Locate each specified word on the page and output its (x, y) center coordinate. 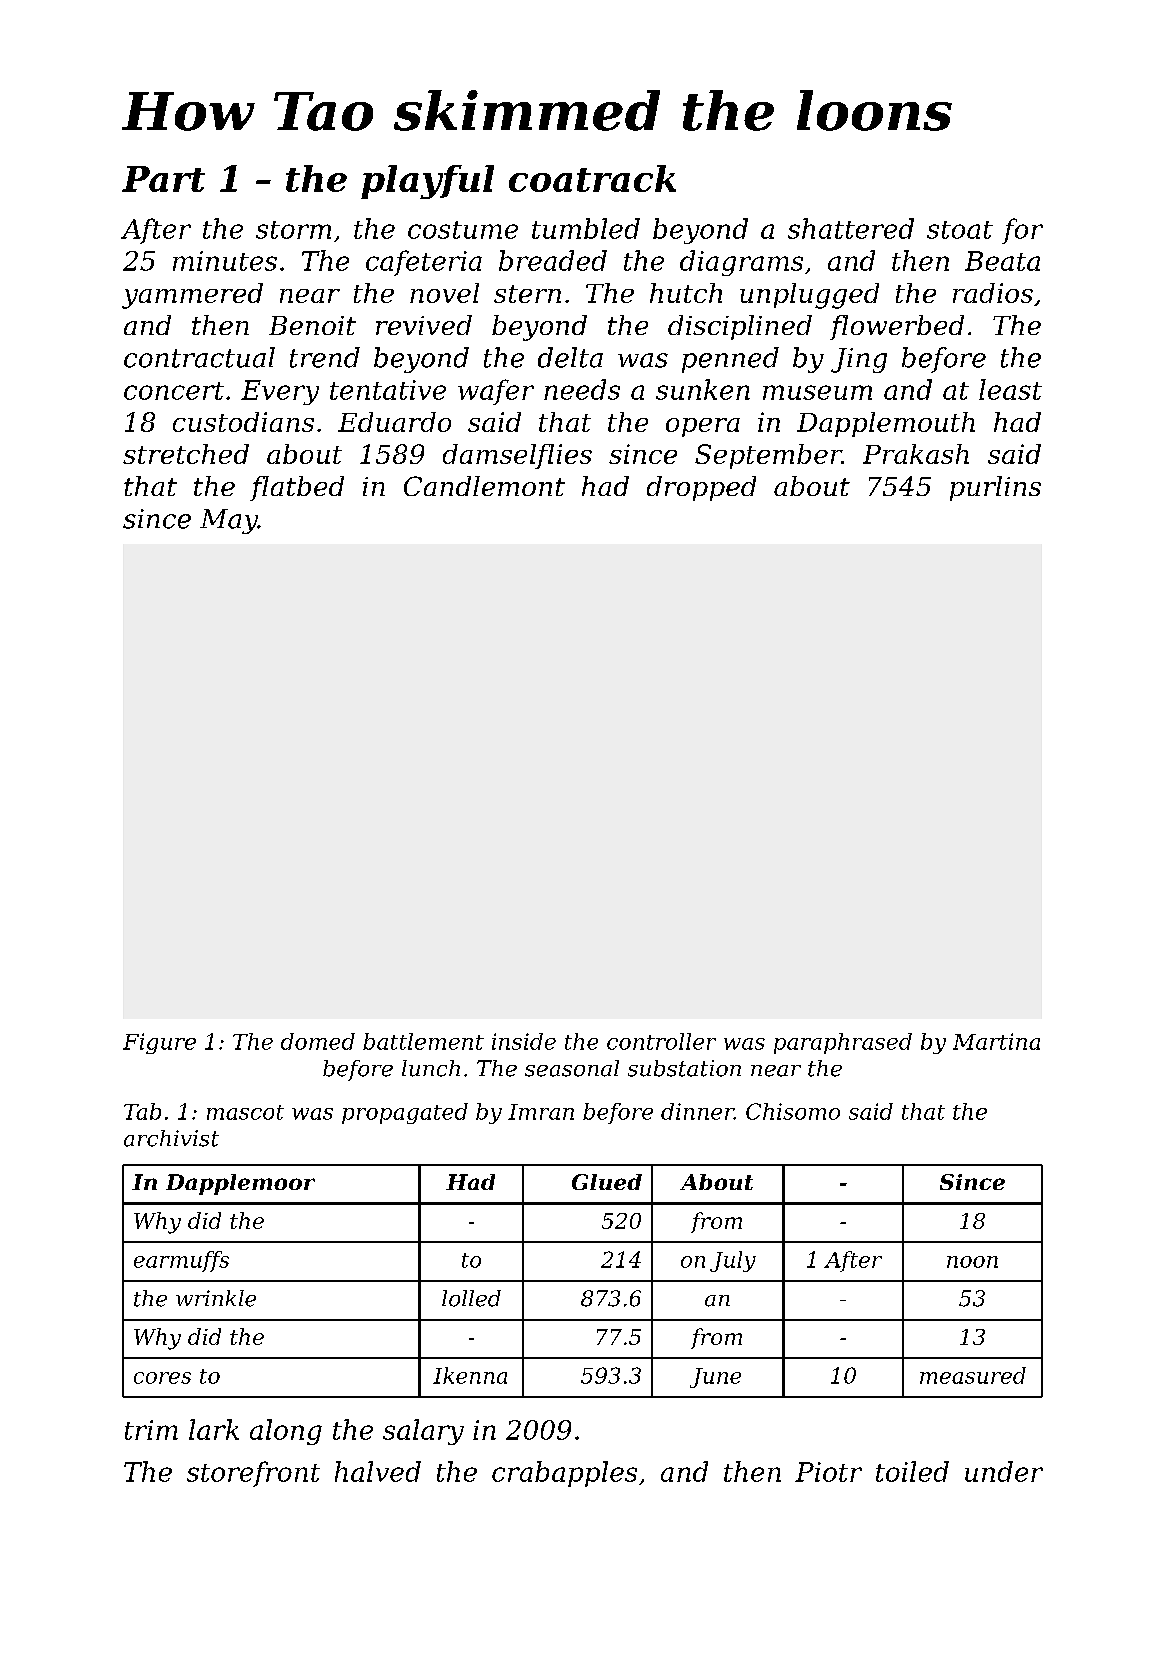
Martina (996, 1041)
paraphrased (843, 1043)
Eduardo (394, 422)
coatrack (592, 178)
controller (661, 1041)
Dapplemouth (886, 424)
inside (524, 1041)
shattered (851, 228)
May (229, 521)
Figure (159, 1043)
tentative (388, 390)
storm (293, 230)
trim (151, 1430)
